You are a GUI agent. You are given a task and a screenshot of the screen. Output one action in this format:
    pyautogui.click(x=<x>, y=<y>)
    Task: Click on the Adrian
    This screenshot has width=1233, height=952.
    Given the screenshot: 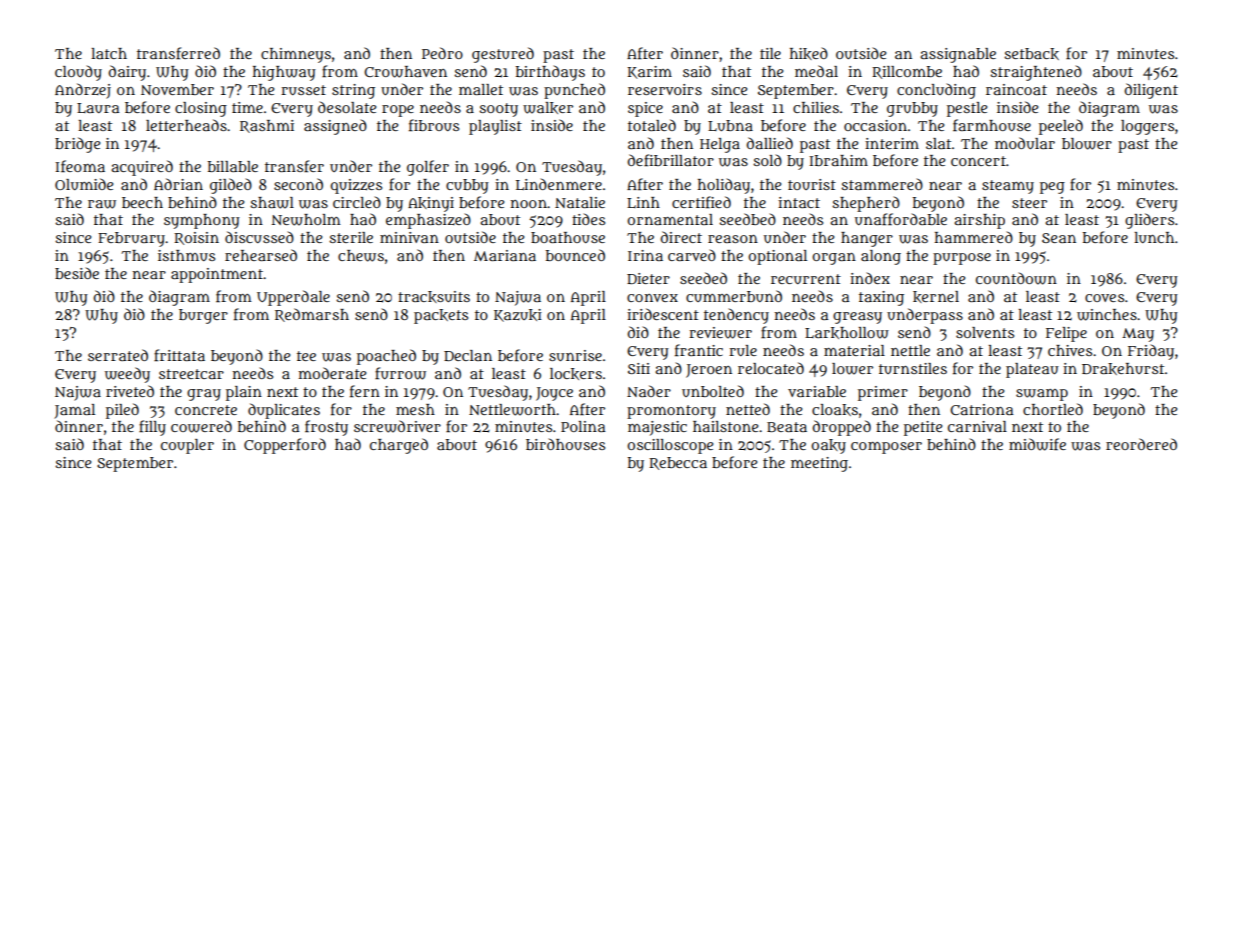 What is the action you would take?
    pyautogui.click(x=178, y=184)
